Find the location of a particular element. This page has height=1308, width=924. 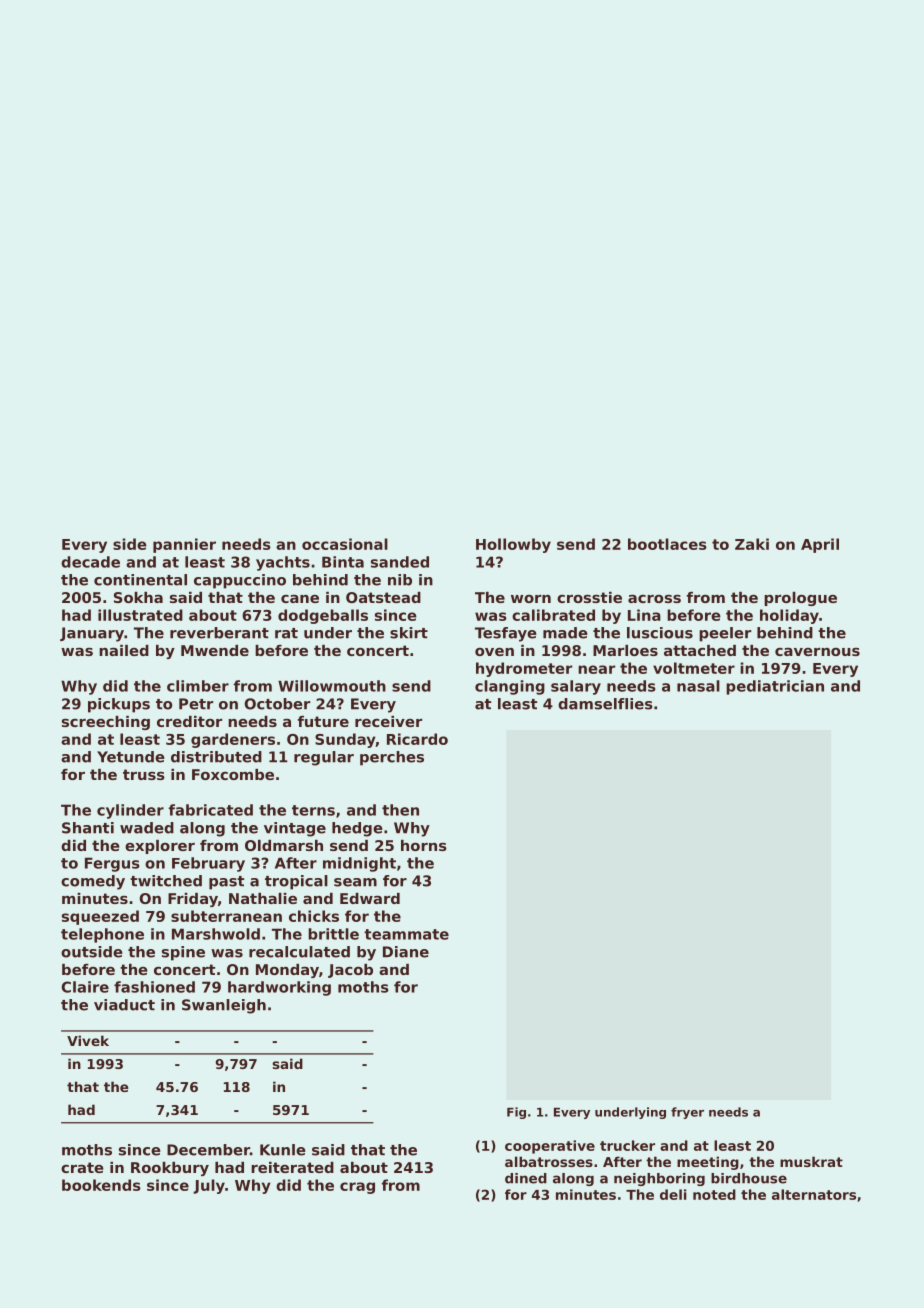

Hollowby is located at coordinates (513, 545).
